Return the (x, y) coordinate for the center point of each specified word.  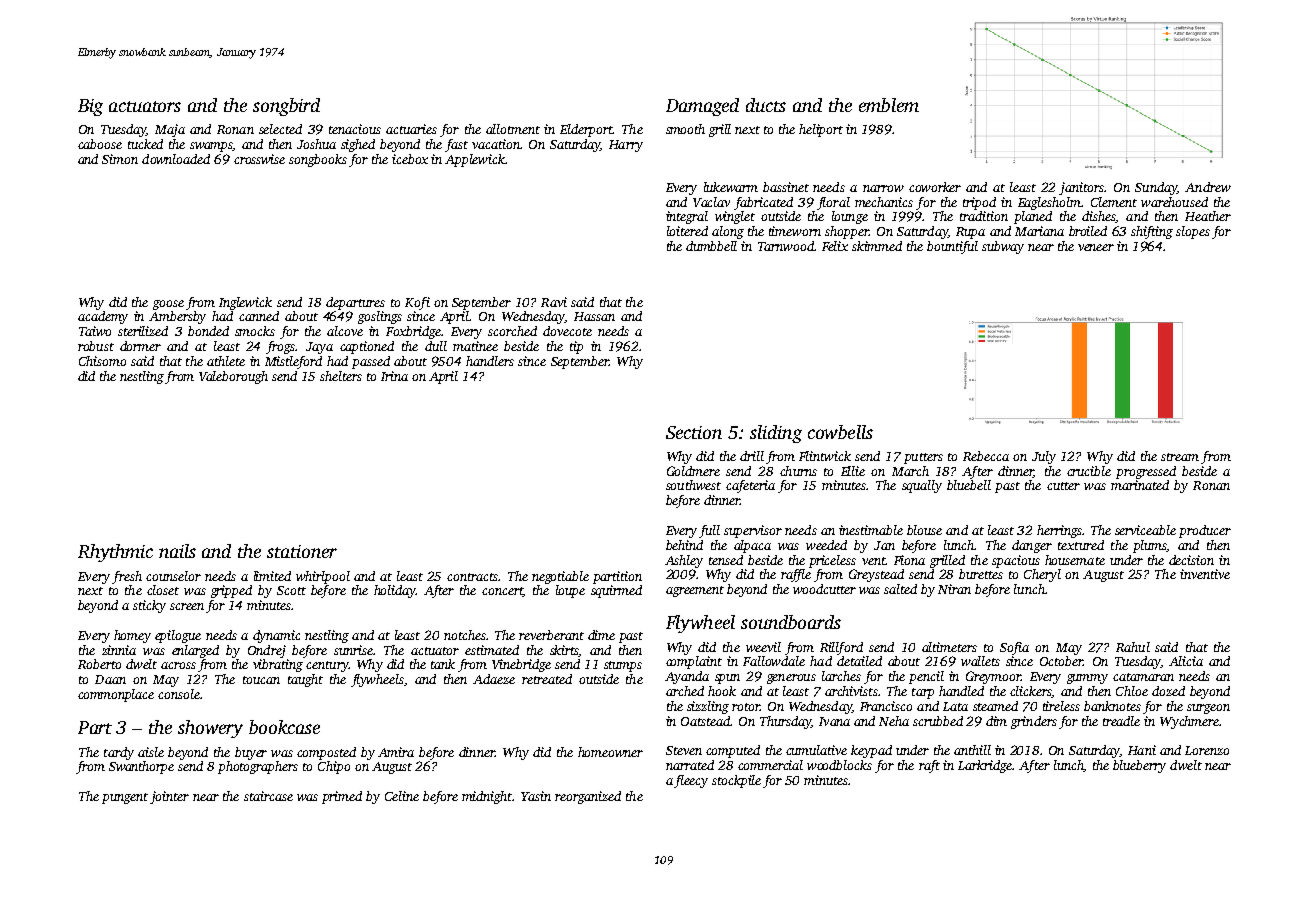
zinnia (119, 650)
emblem (889, 105)
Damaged (702, 107)
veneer (1096, 247)
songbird (286, 107)
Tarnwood (786, 246)
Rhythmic (115, 553)
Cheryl (1042, 575)
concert (502, 592)
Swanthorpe (141, 767)
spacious (1016, 561)
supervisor (753, 531)
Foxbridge (413, 332)
